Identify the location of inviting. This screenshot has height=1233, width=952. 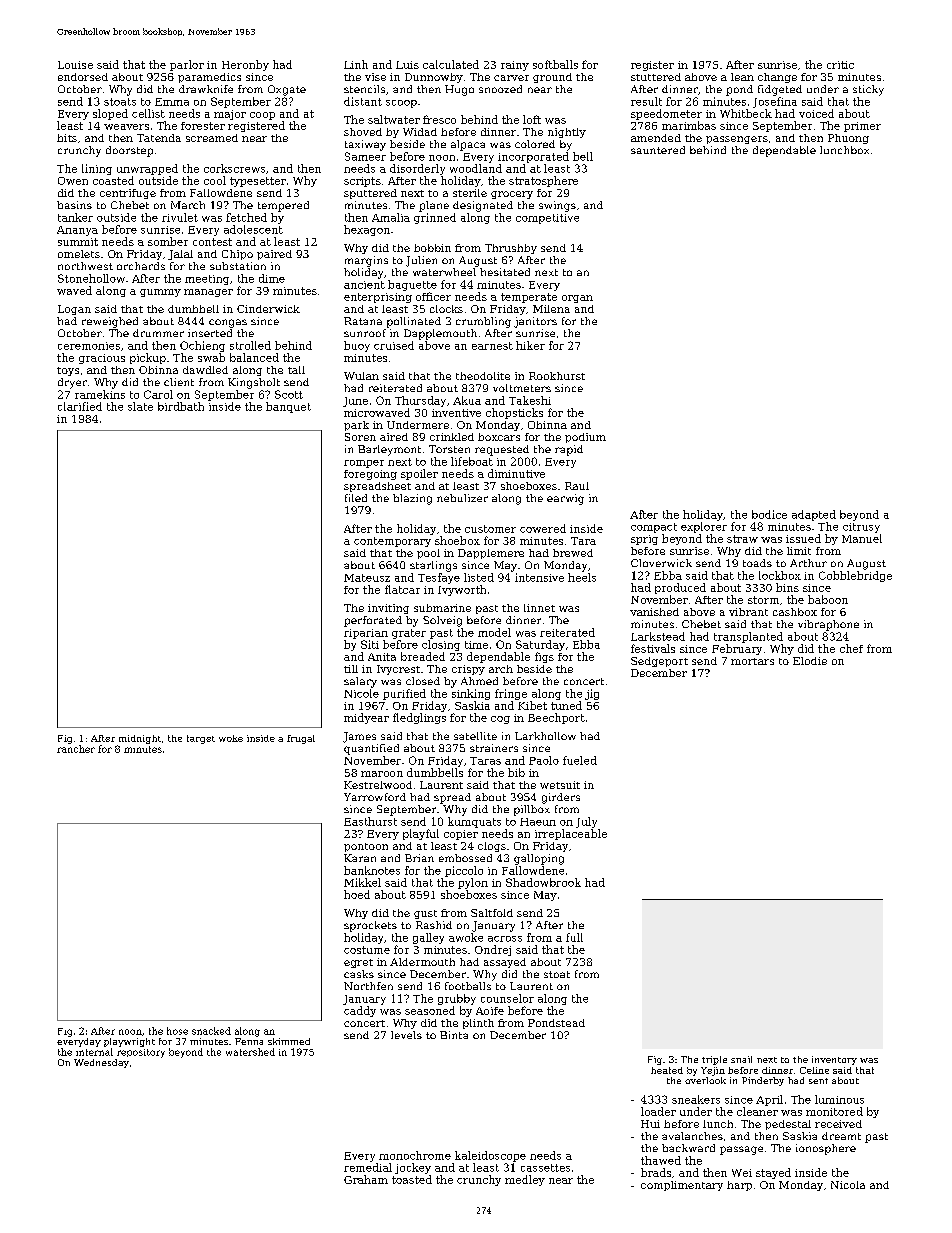
(388, 609).
